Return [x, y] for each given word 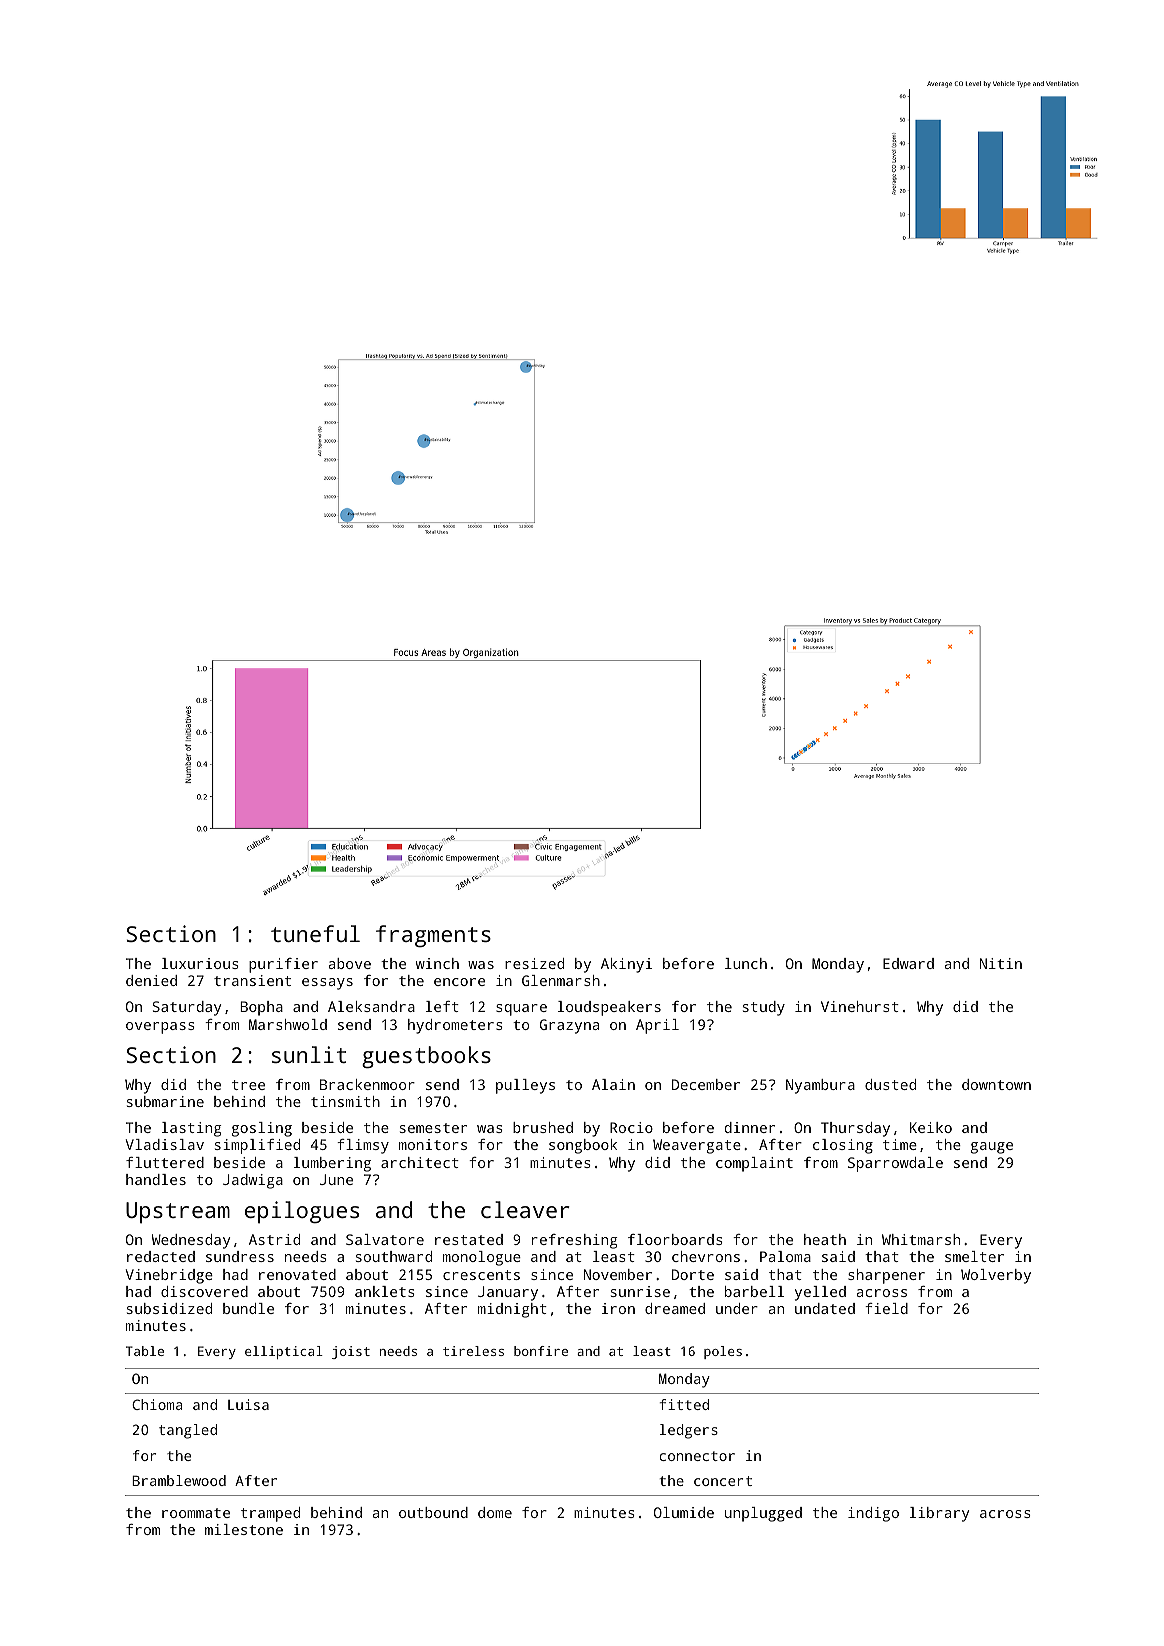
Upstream [178, 1213]
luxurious [200, 963]
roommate [196, 1513]
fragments [433, 936]
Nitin [1001, 963]
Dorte [693, 1274]
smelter [974, 1256]
